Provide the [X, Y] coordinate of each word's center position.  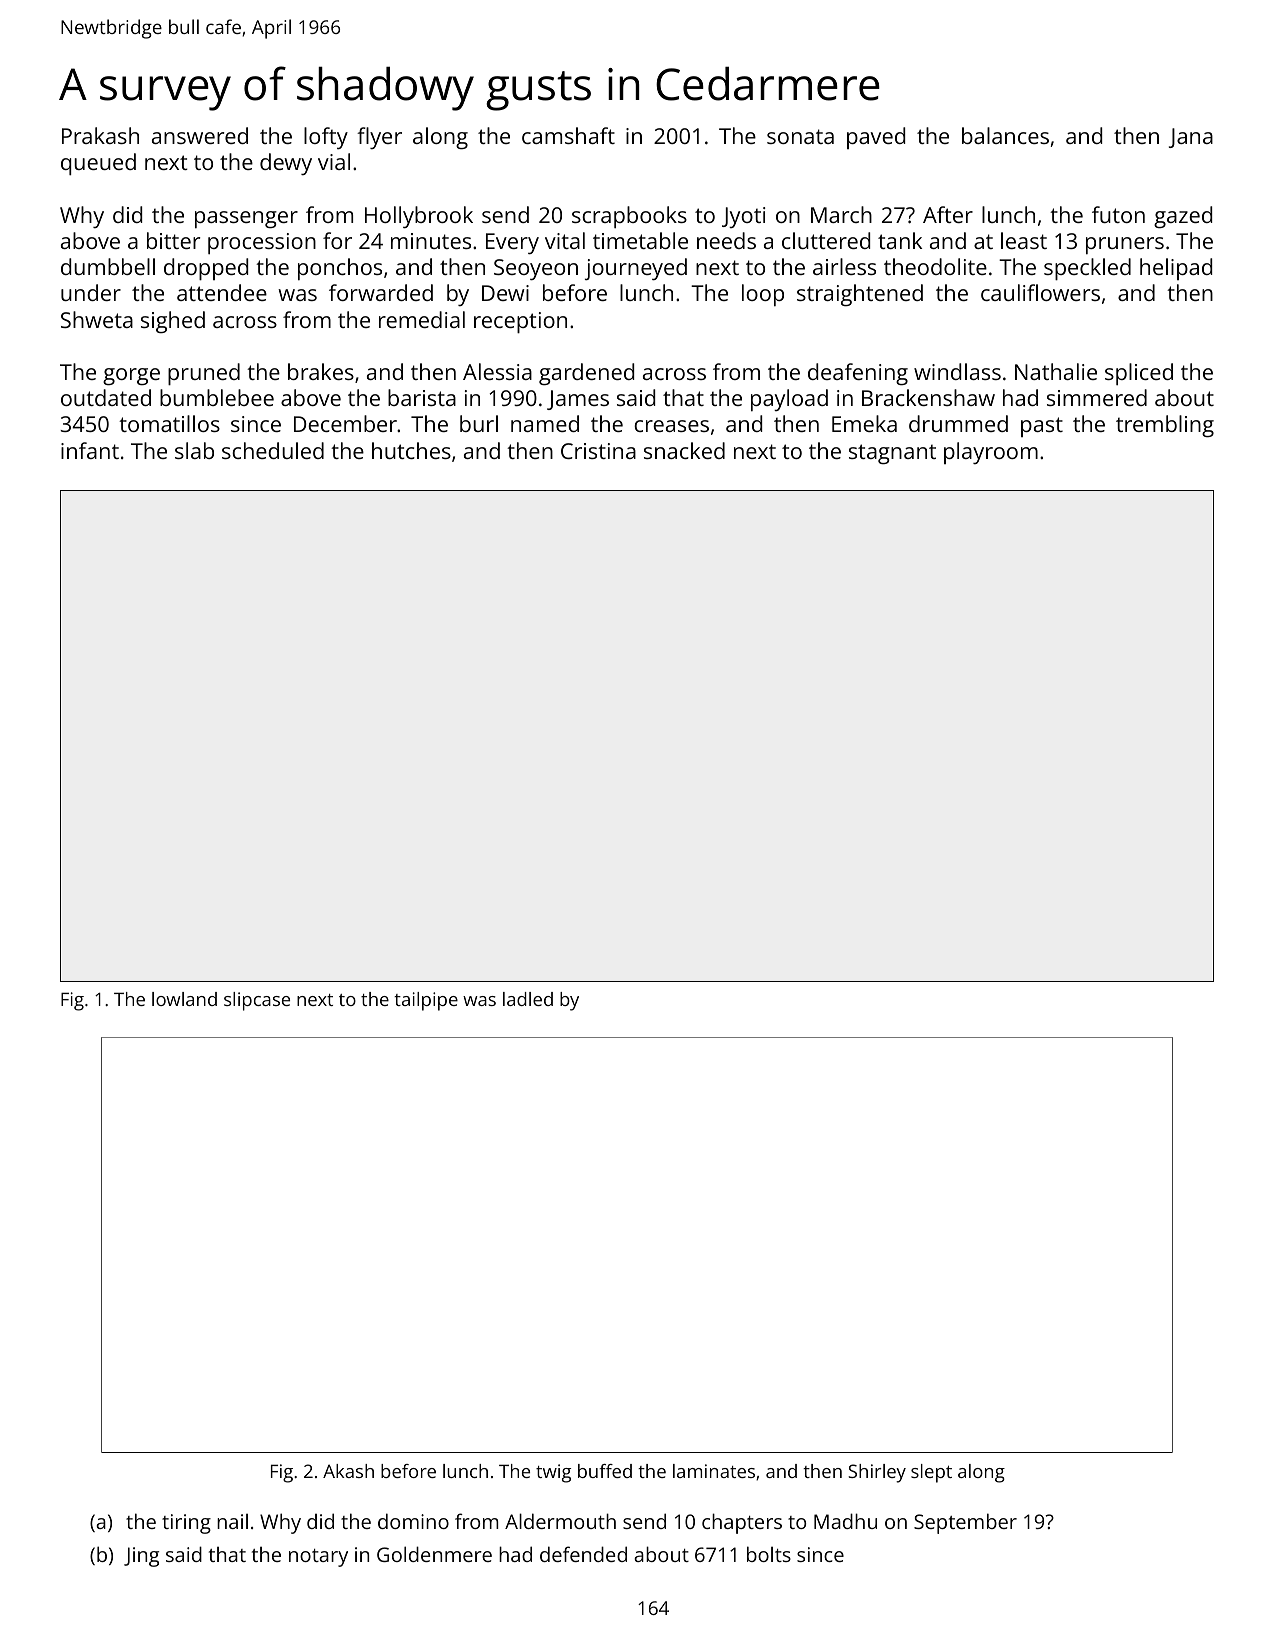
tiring [186, 1524]
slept [931, 1473]
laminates [714, 1471]
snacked [684, 450]
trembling [1165, 426]
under [91, 292]
